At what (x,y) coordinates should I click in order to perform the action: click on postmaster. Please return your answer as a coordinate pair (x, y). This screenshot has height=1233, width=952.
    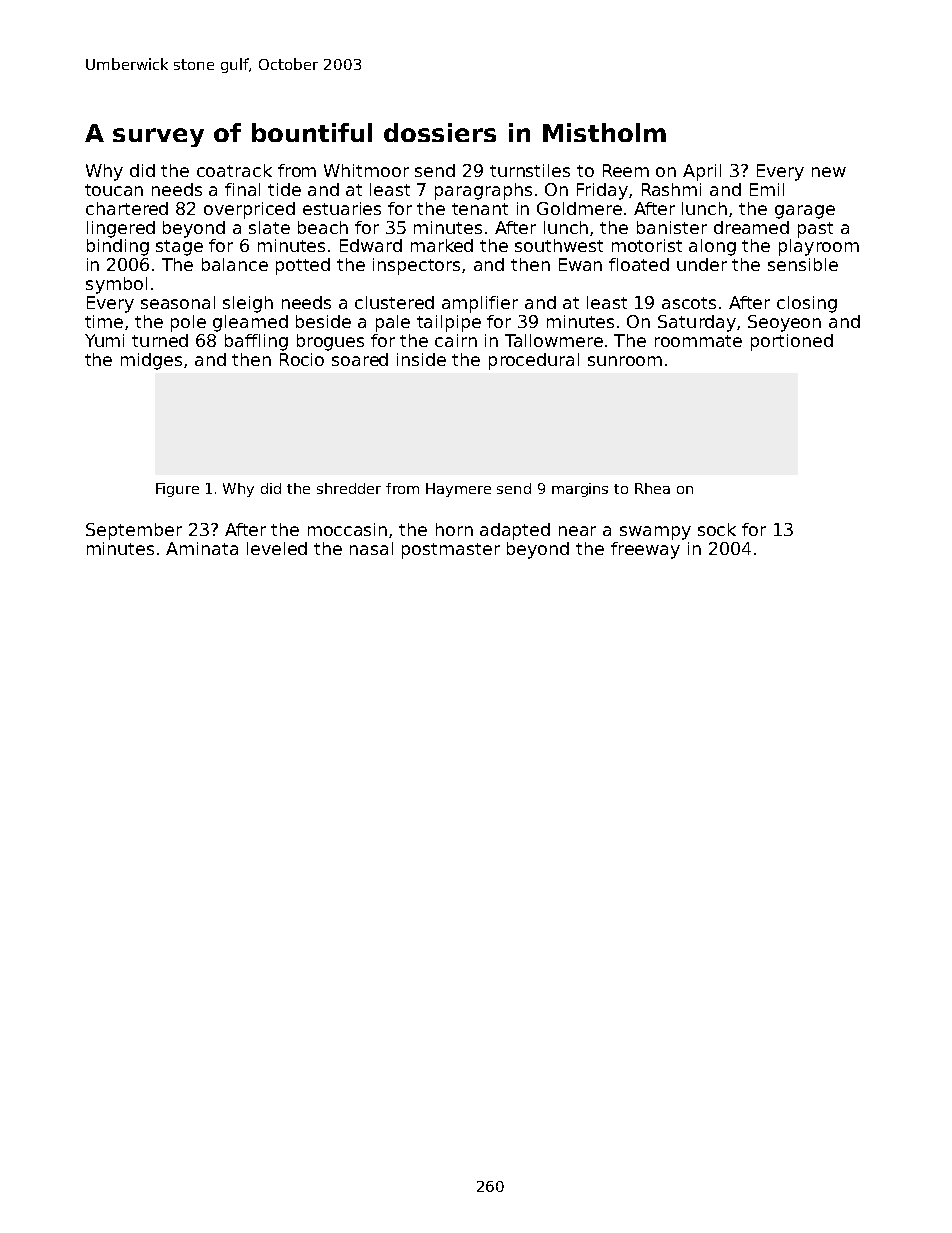
    Looking at the image, I should click on (451, 551).
